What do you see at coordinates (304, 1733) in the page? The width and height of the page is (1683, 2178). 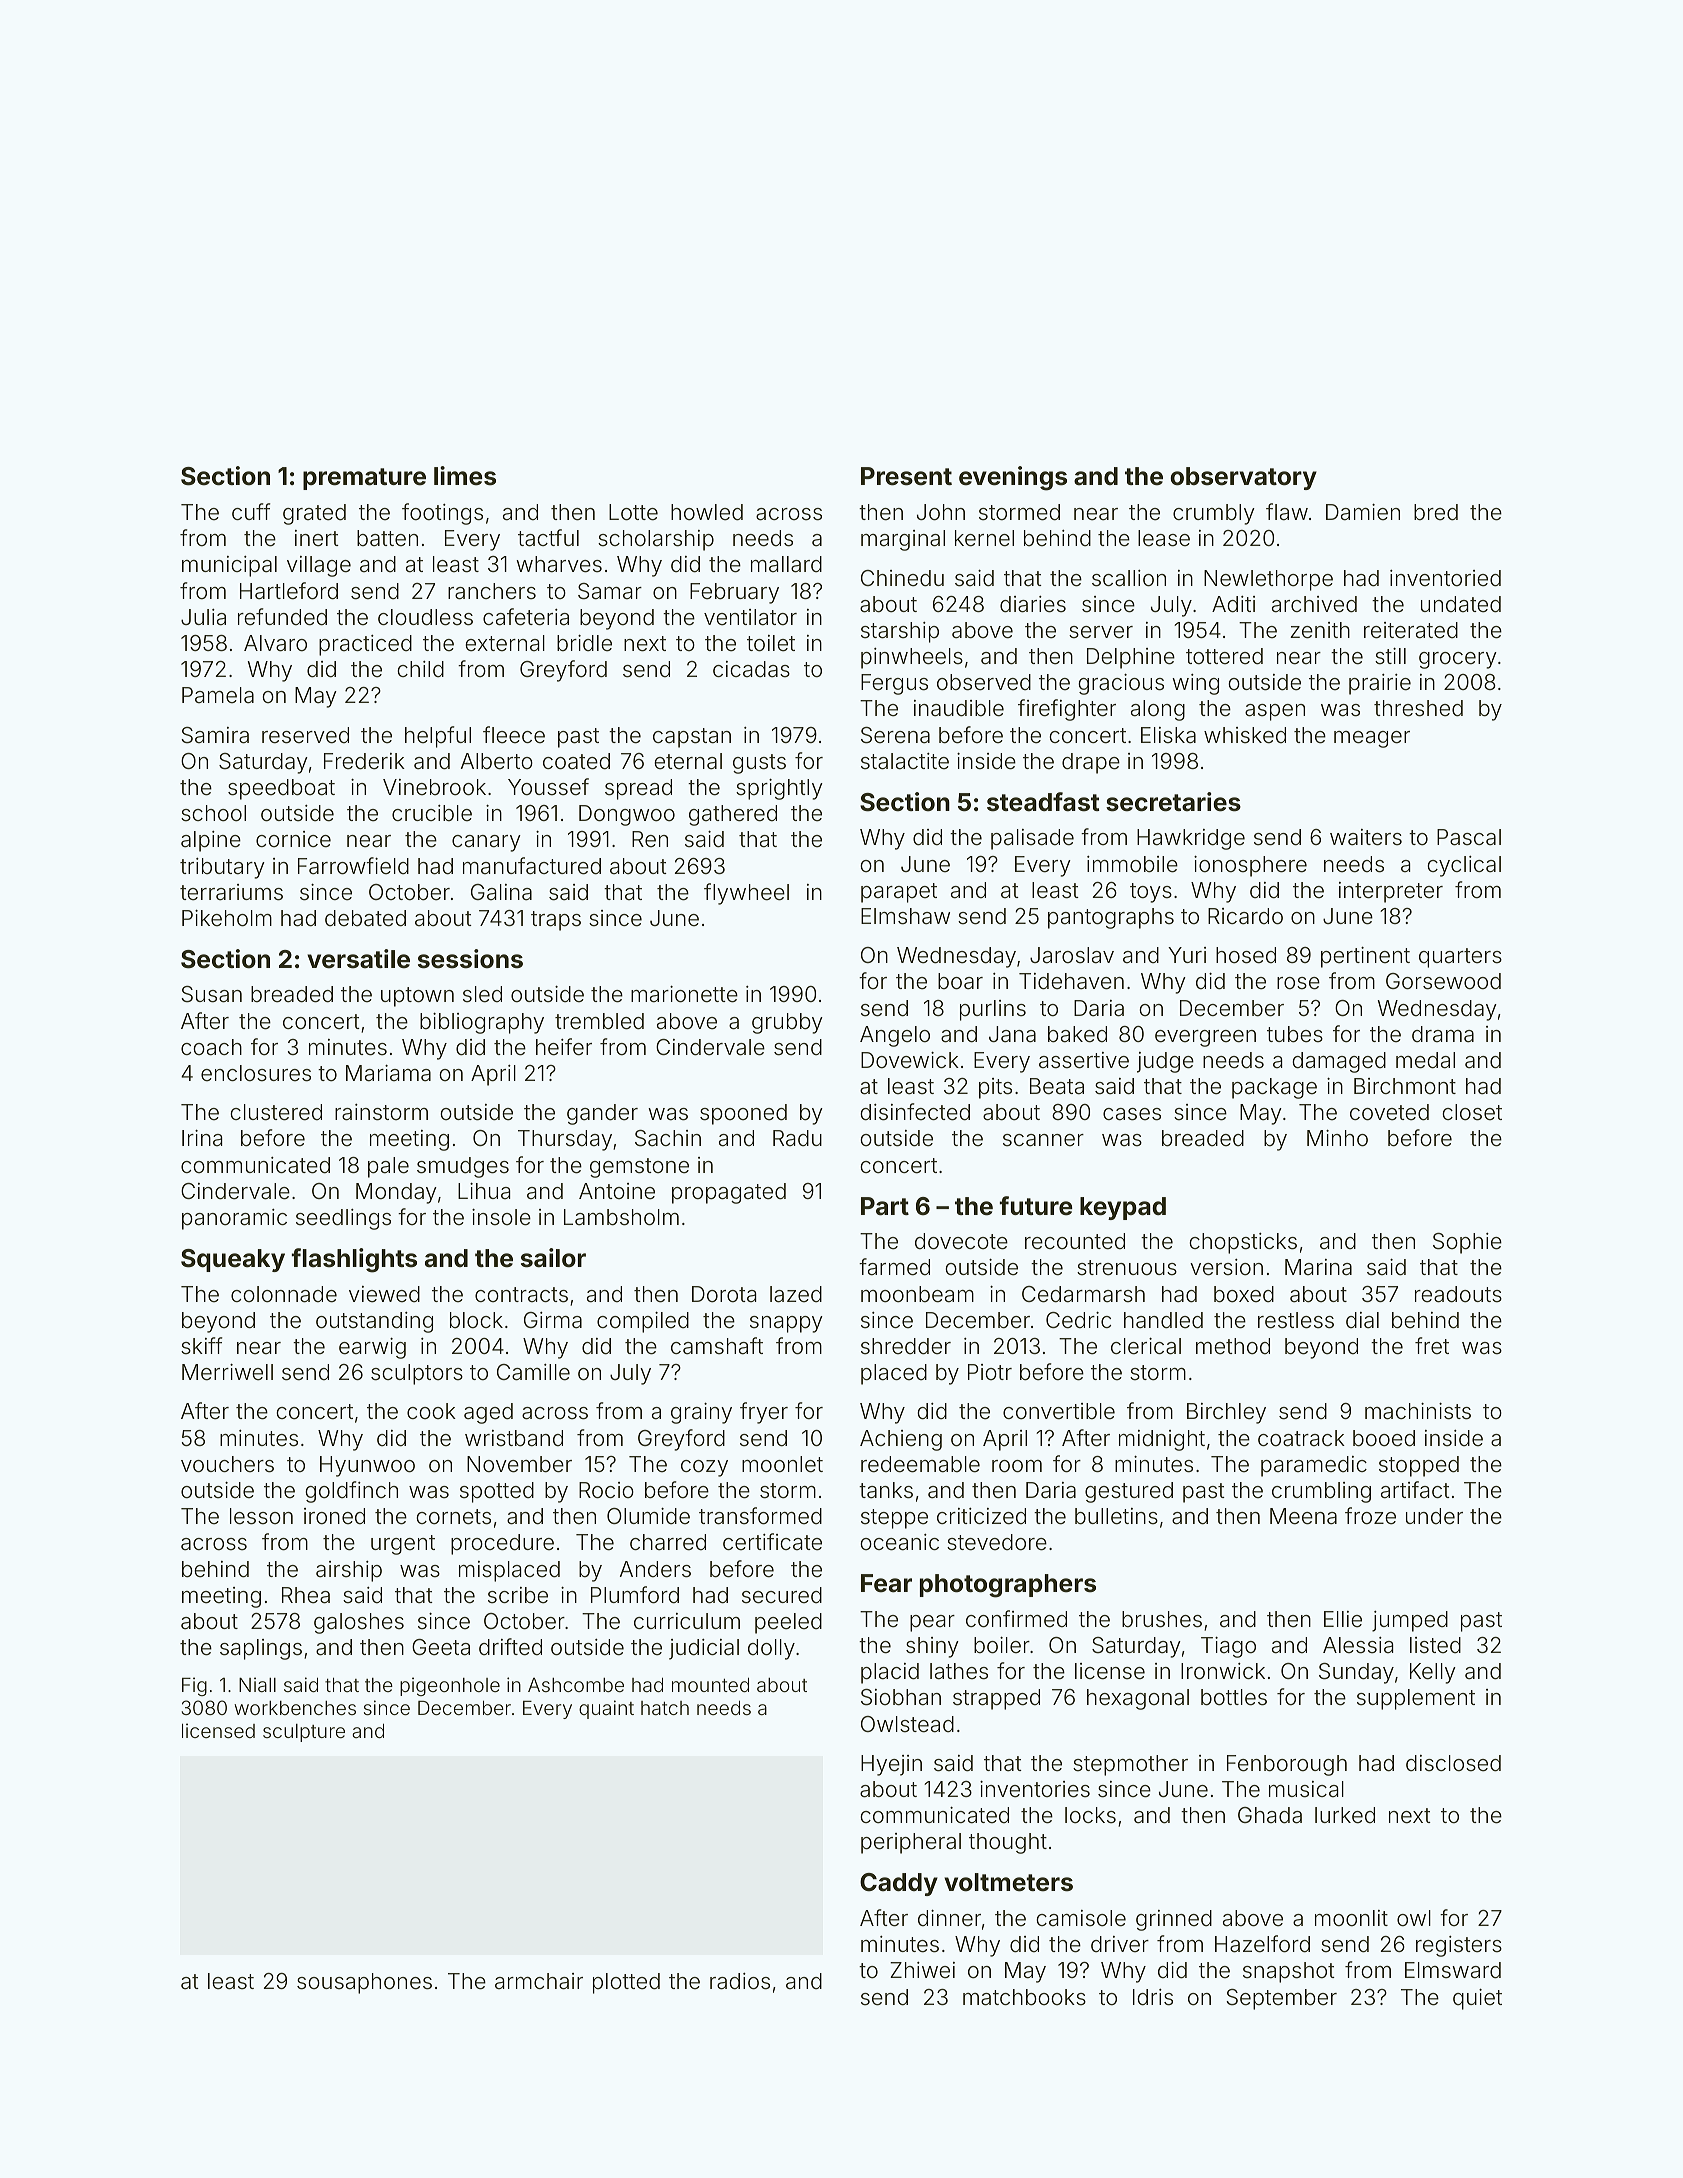 I see `sculpture` at bounding box center [304, 1733].
